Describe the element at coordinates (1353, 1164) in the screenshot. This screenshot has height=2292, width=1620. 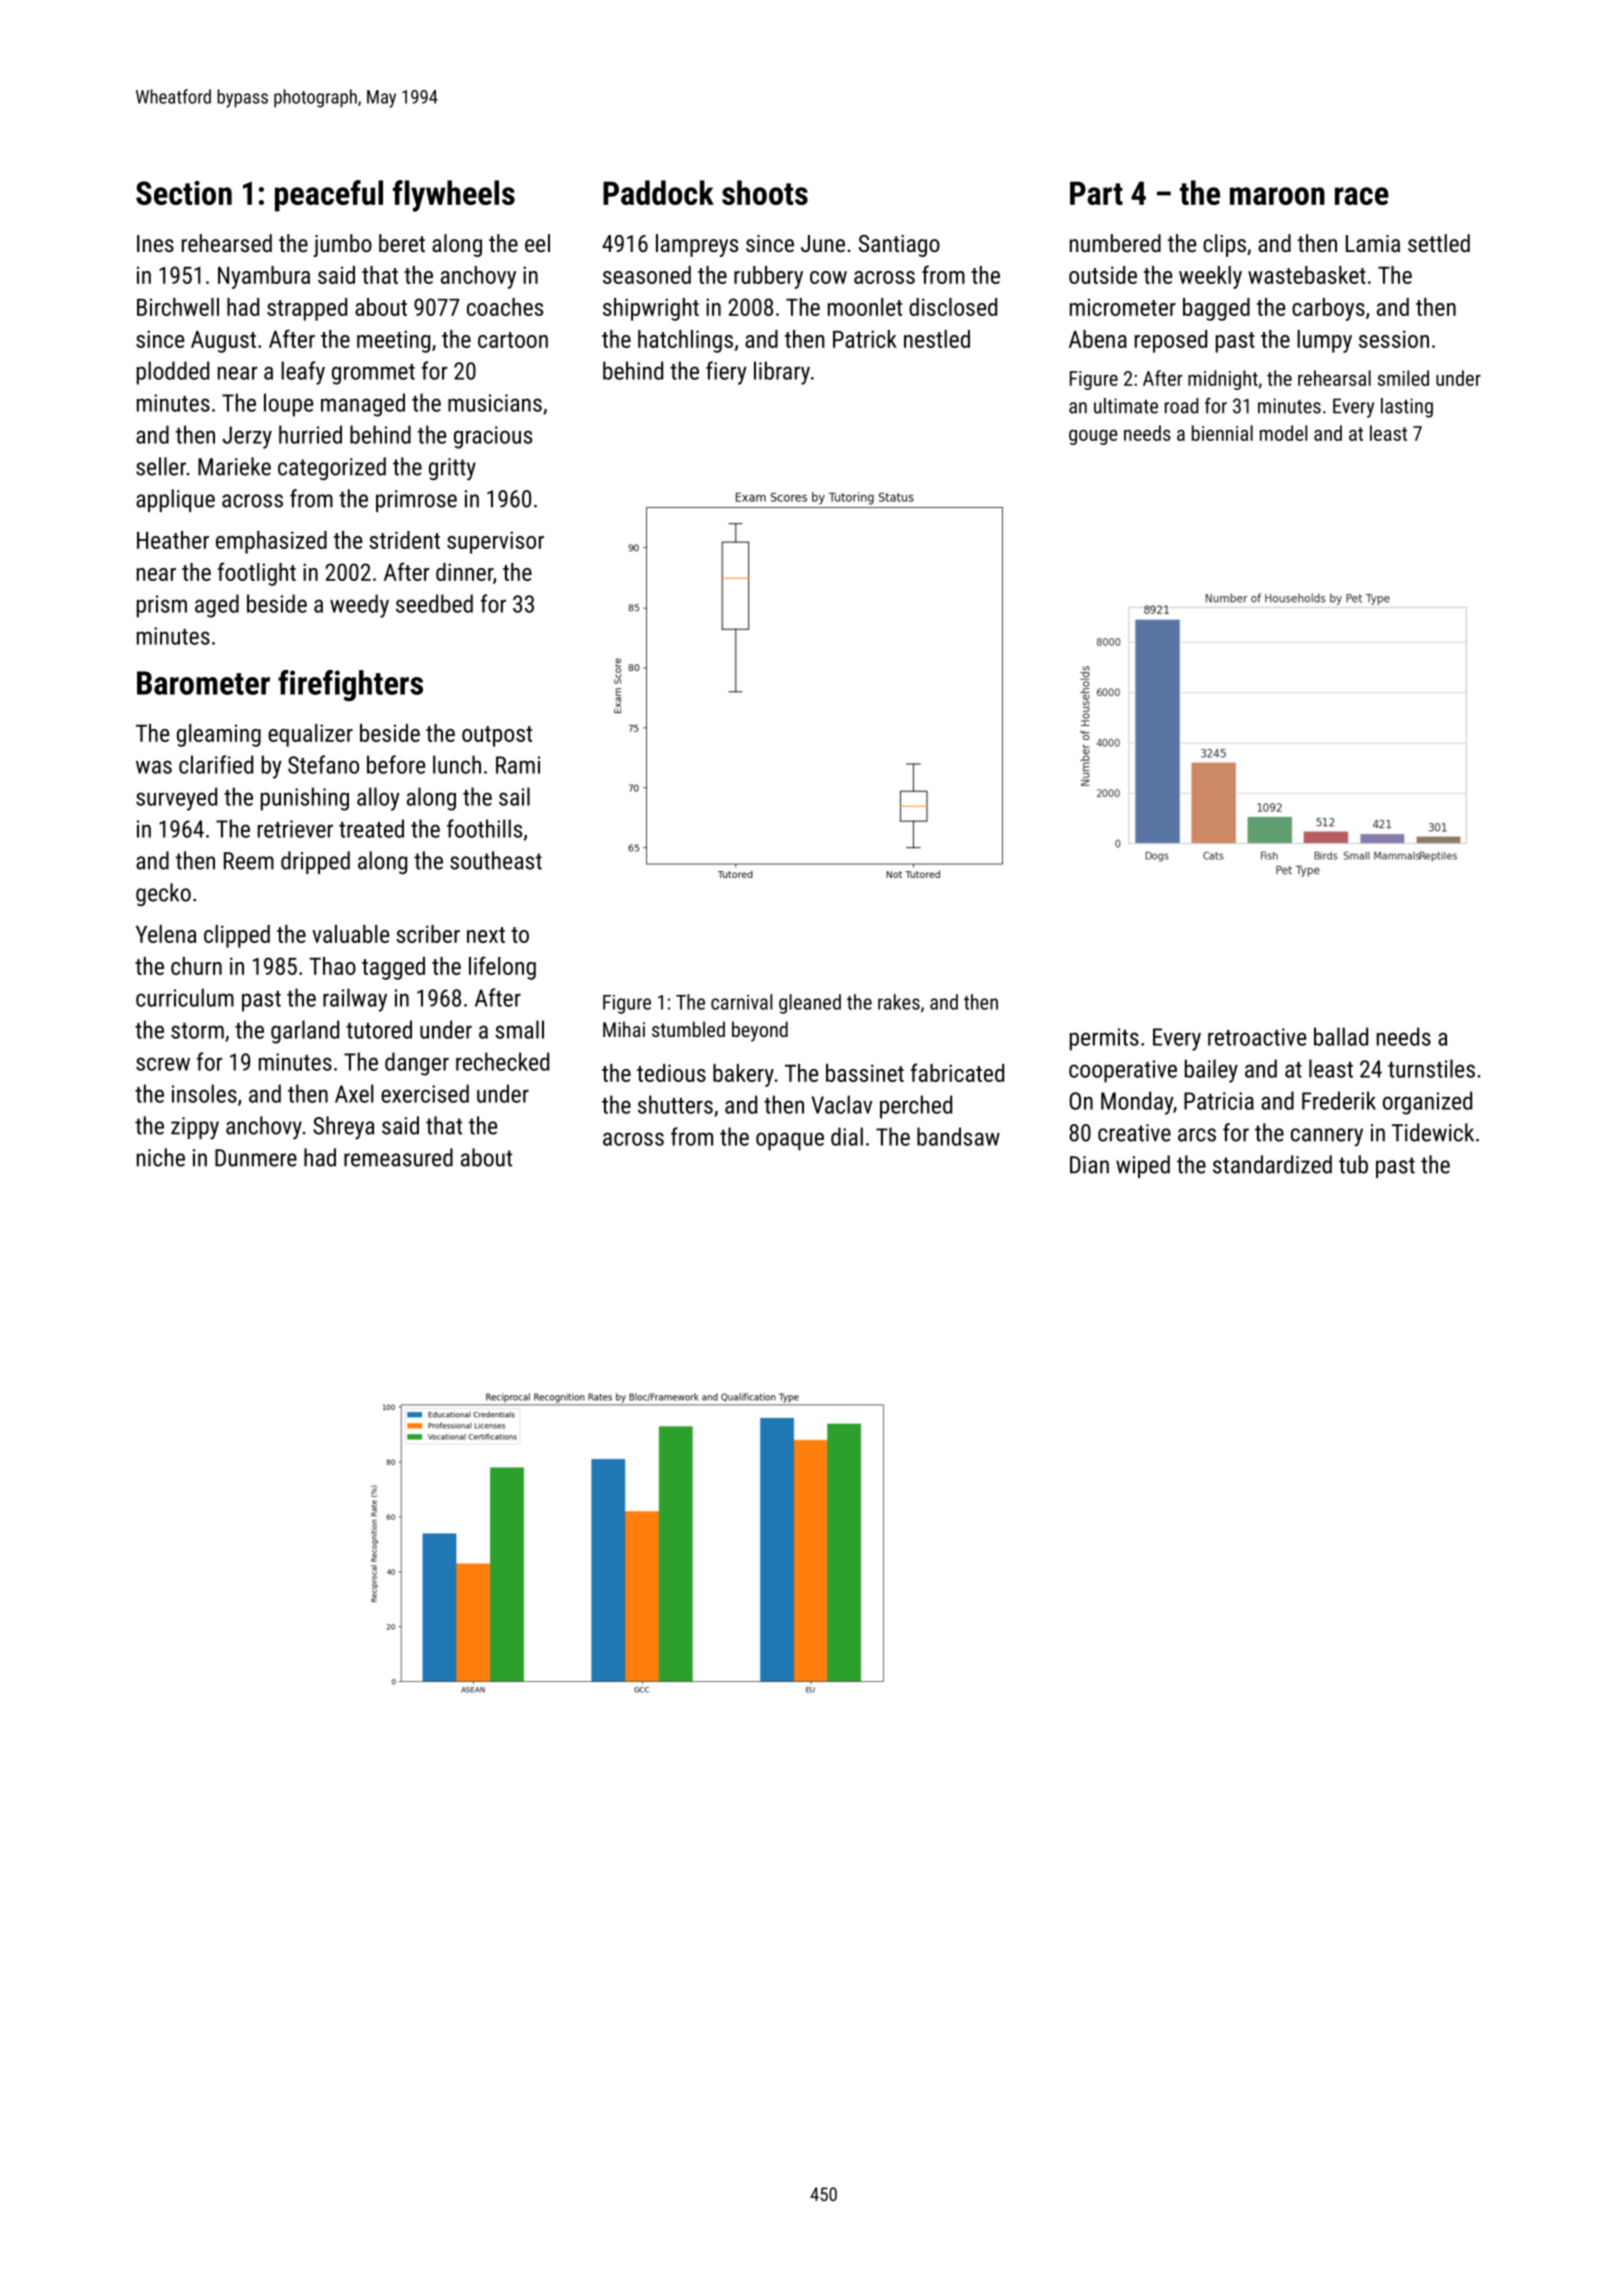
I see `tub` at that location.
